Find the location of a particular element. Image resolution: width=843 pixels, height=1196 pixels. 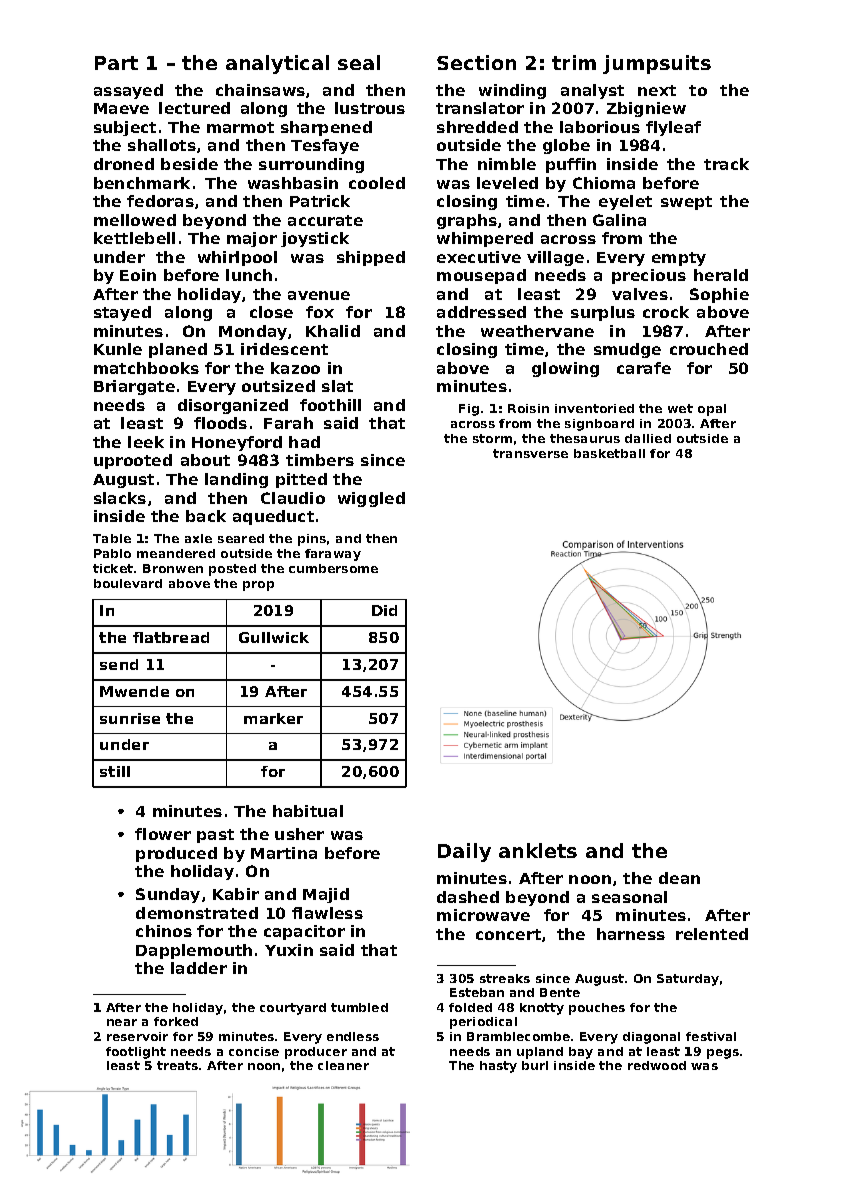

Bronwen is located at coordinates (173, 568).
